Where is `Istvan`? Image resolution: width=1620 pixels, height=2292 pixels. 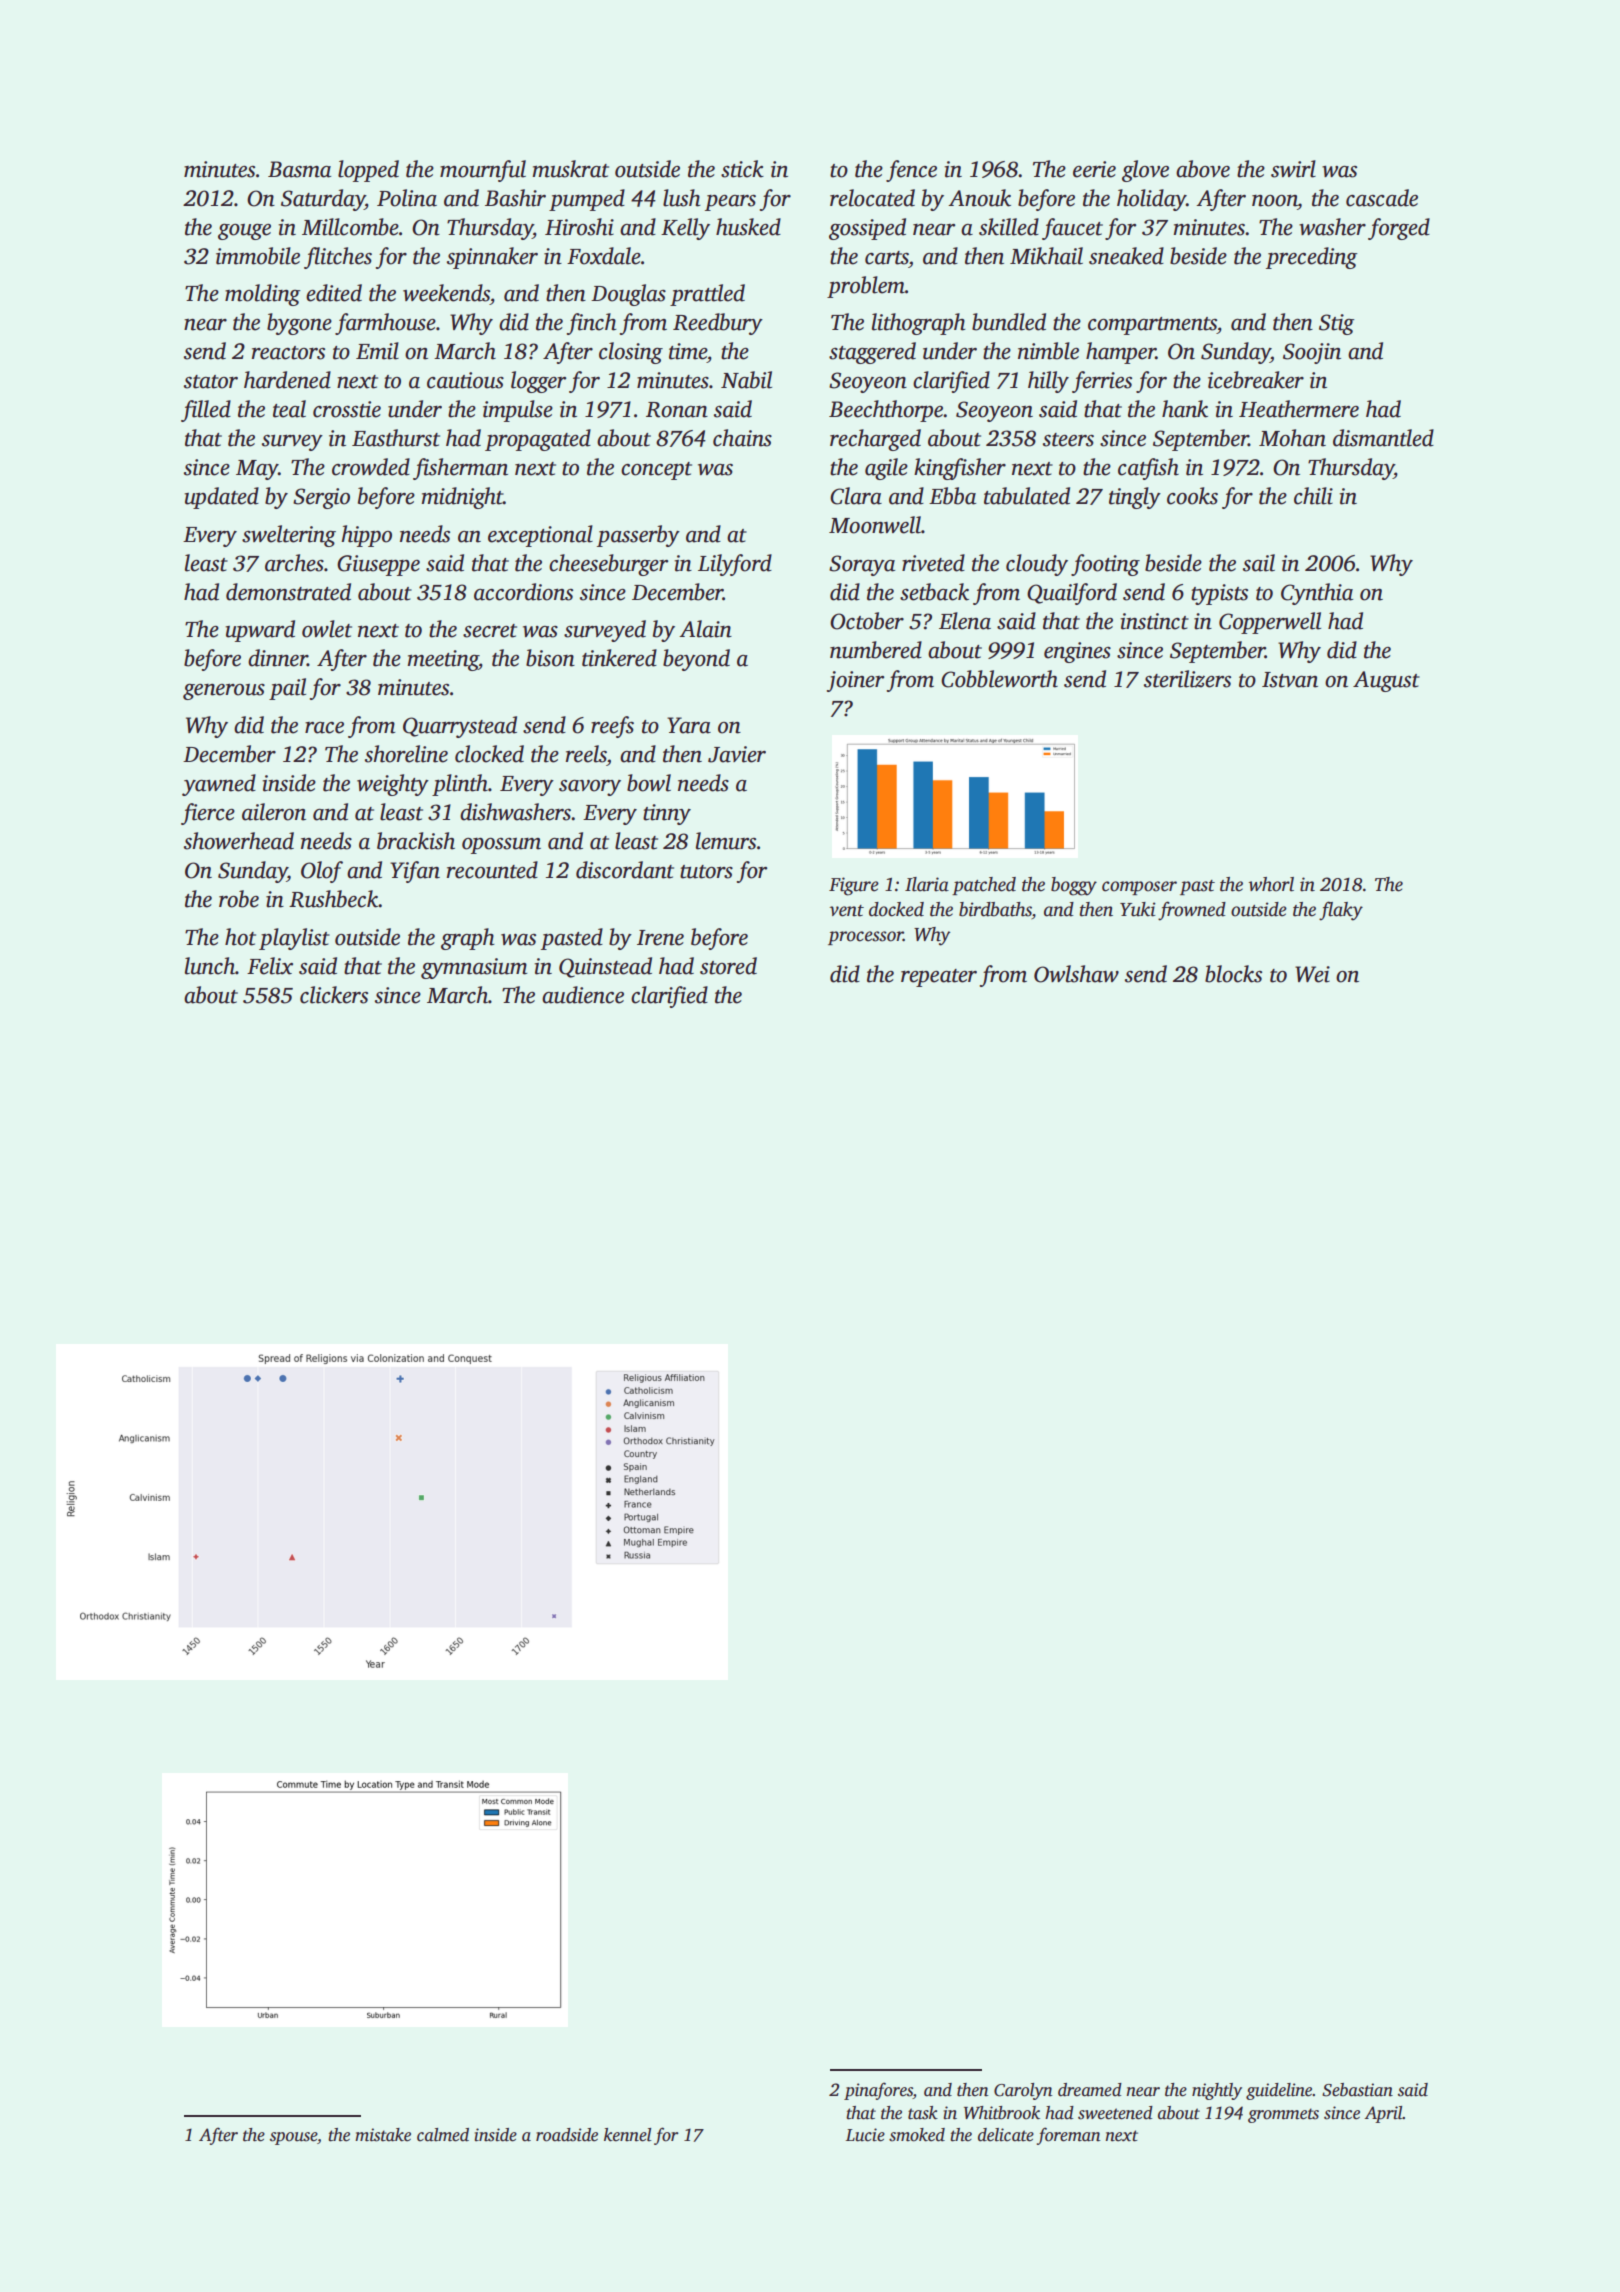 Istvan is located at coordinates (1290, 680).
